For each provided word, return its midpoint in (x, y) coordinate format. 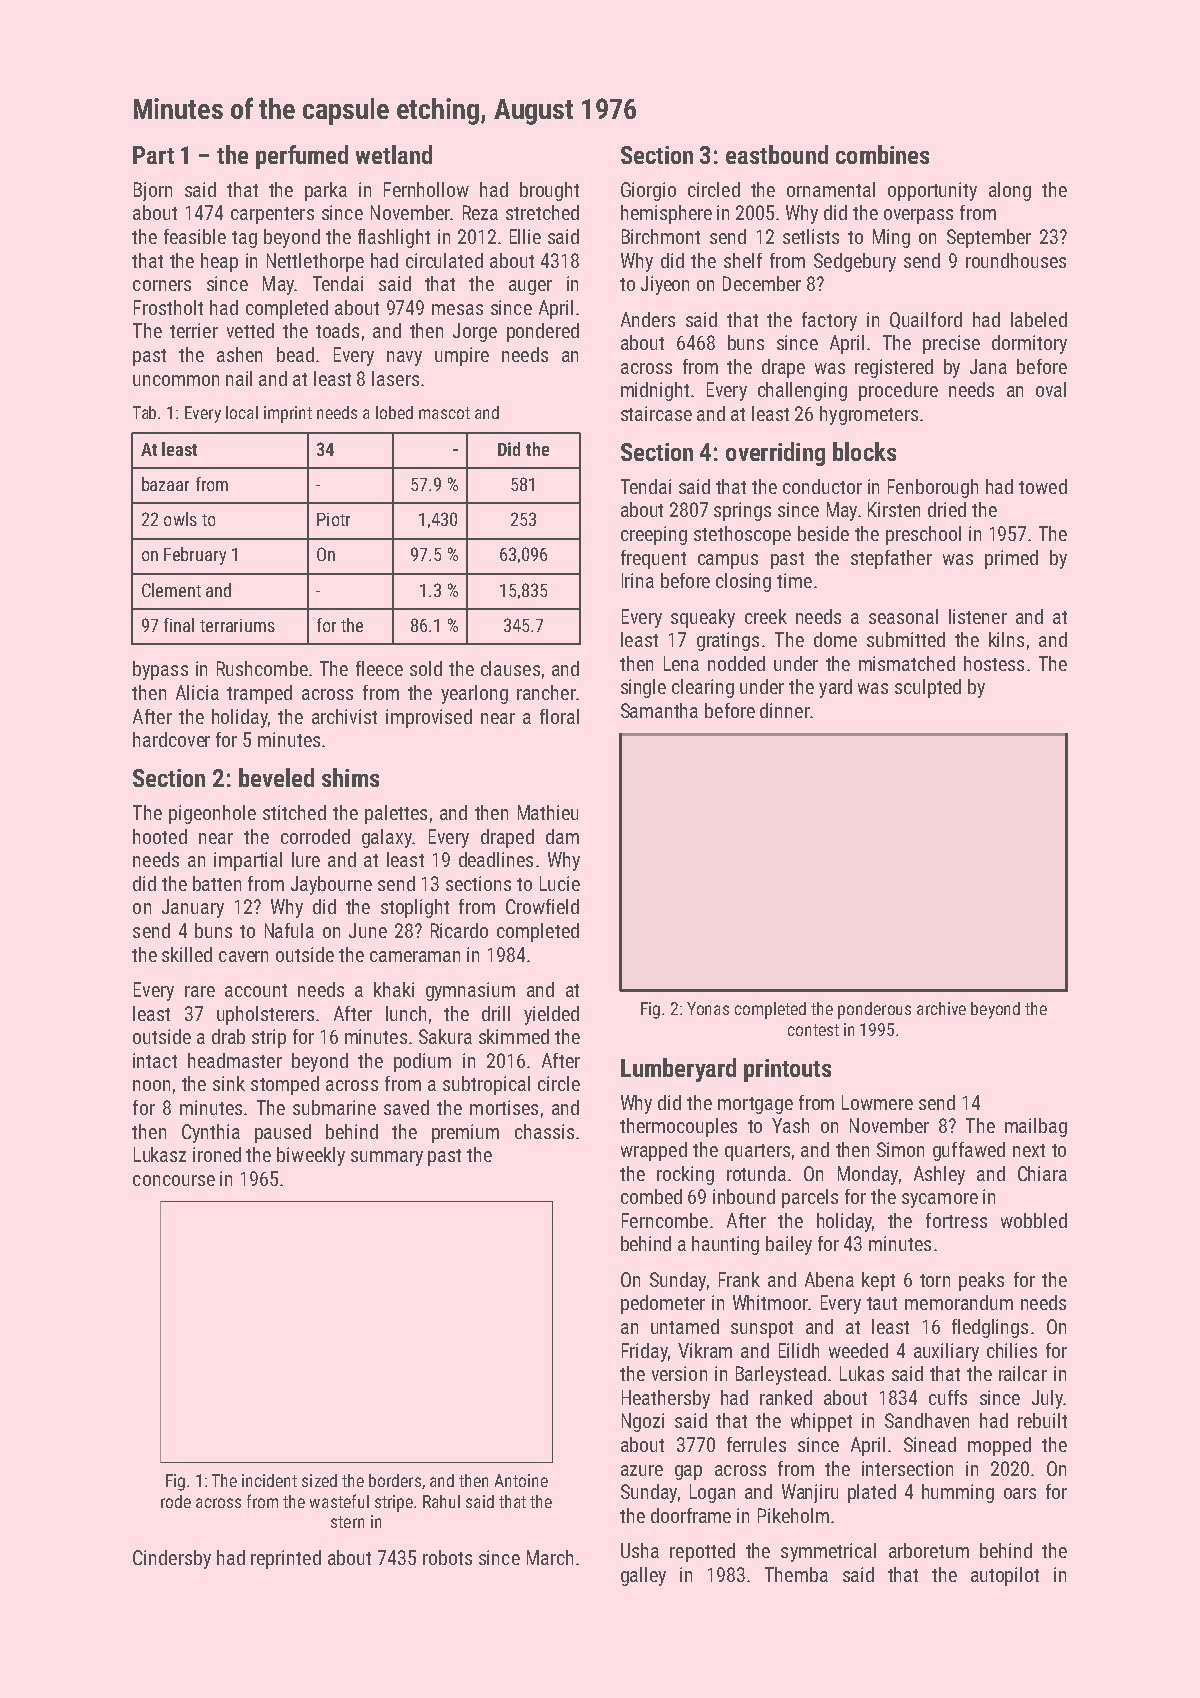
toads (337, 330)
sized (319, 1480)
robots (447, 1557)
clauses (510, 668)
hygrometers (869, 415)
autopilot (1005, 1576)
